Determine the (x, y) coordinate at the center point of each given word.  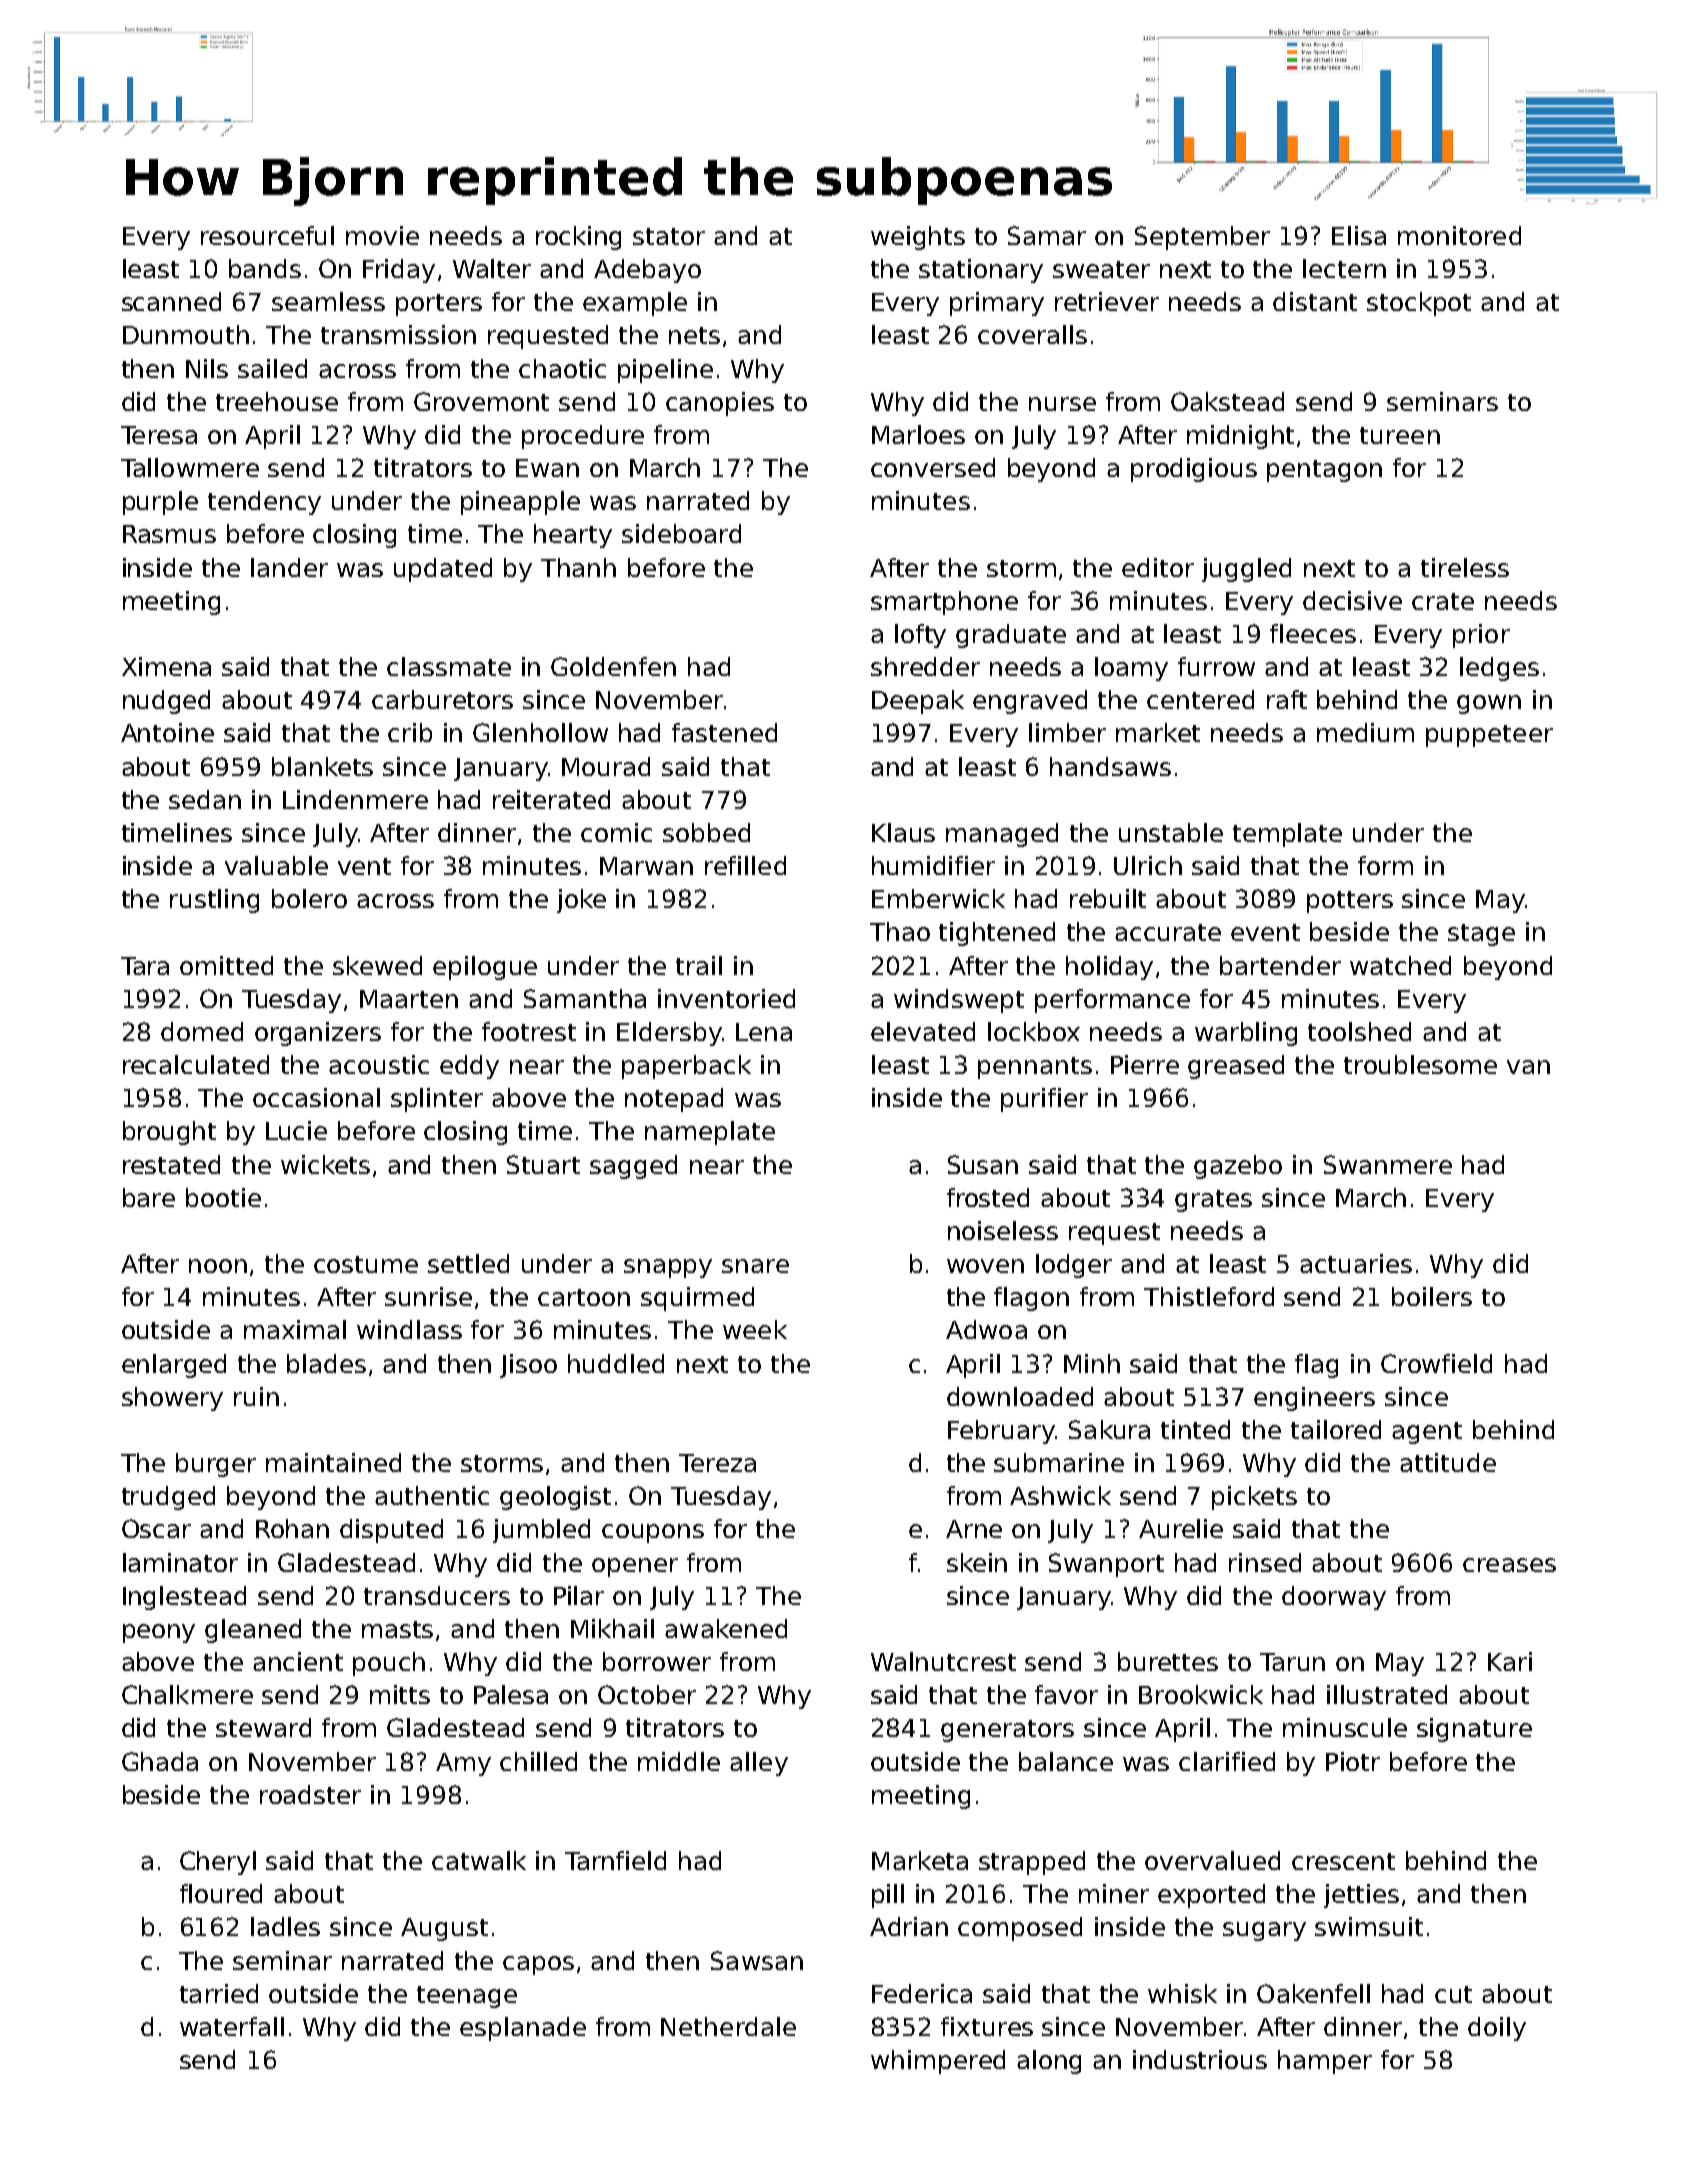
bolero (309, 898)
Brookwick (1201, 1694)
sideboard (681, 533)
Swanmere (1388, 1164)
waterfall (232, 2026)
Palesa (511, 1694)
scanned (171, 301)
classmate (449, 666)
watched (1400, 965)
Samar (1047, 235)
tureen (1400, 435)
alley (759, 1764)
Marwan (646, 866)
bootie (223, 1197)
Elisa (1359, 235)
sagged (633, 1167)
